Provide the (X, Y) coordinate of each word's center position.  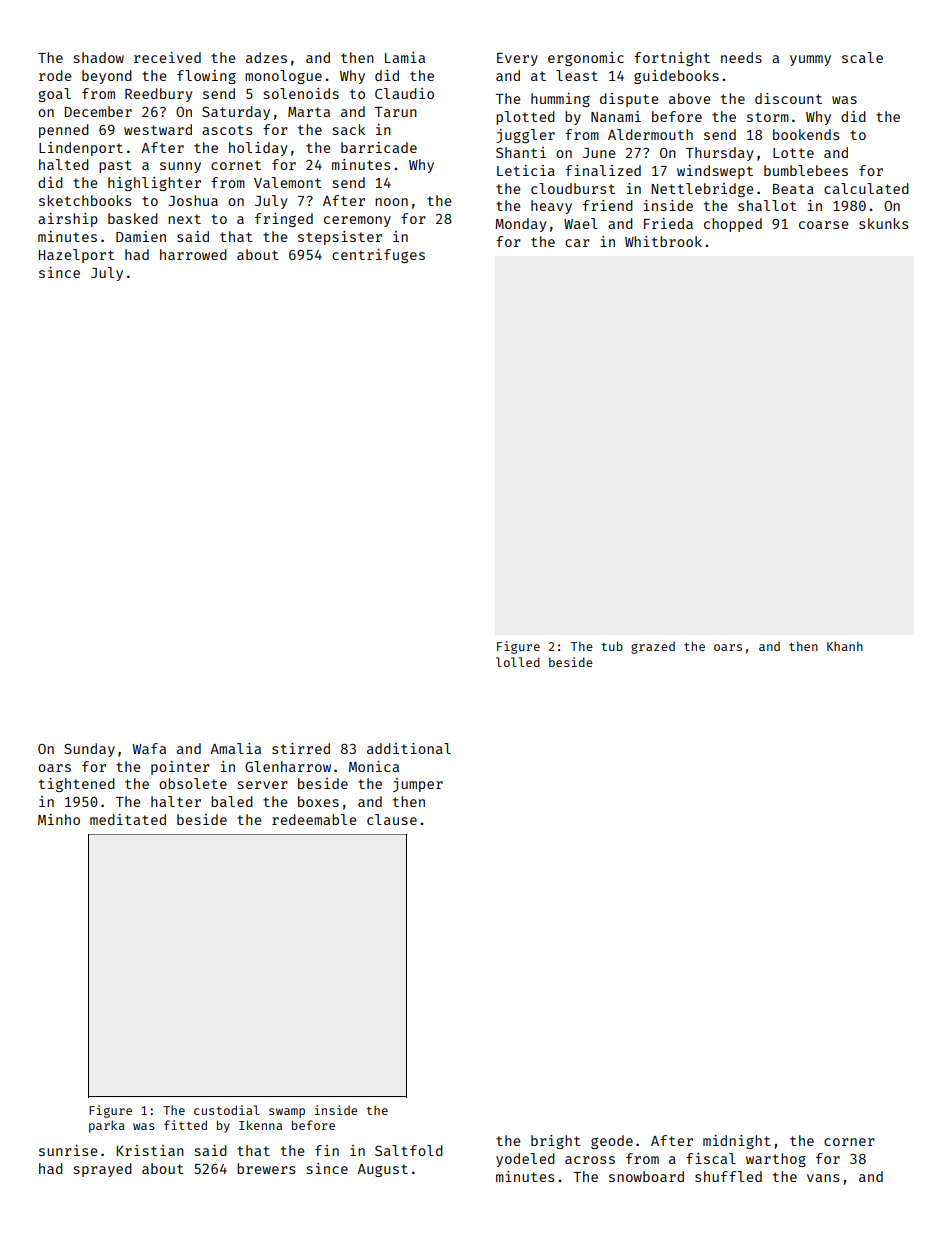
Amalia (235, 748)
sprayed (103, 1170)
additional (409, 748)
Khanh (845, 646)
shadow (99, 57)
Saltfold (409, 1150)
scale (862, 57)
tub (612, 646)
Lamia (405, 57)
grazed (653, 648)
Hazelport (77, 256)
